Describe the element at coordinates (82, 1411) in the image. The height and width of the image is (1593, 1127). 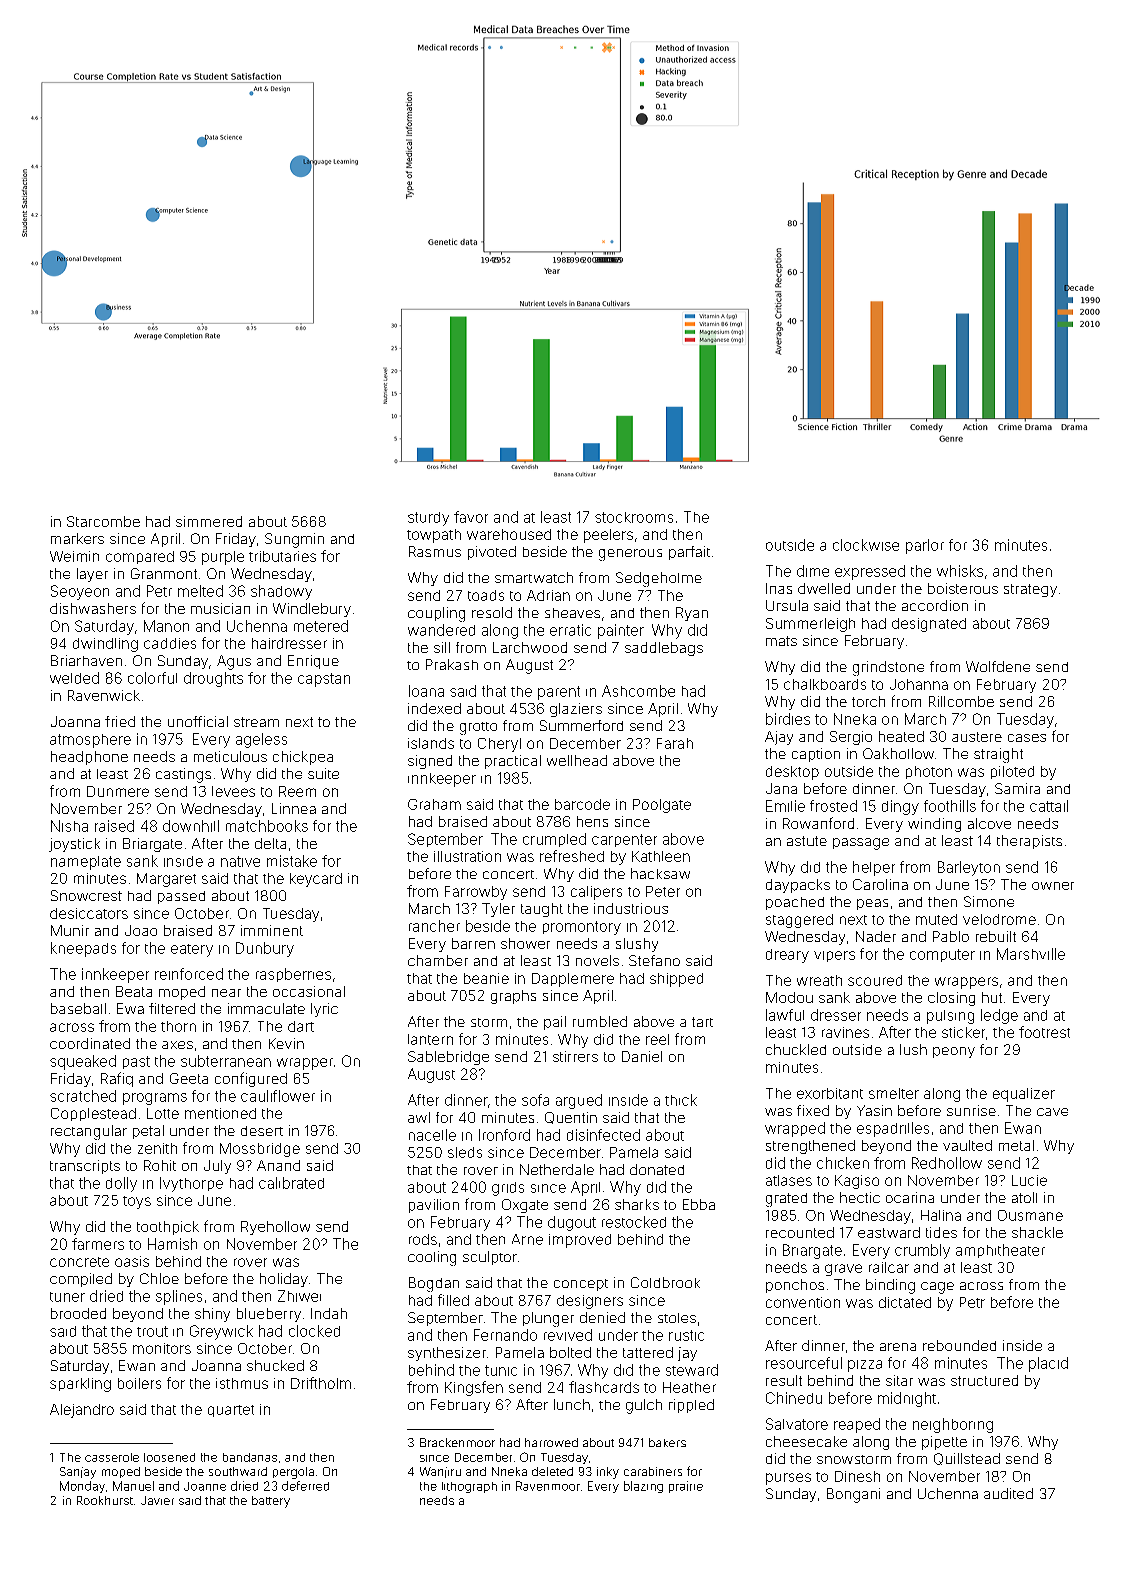
I see `Alejandro` at that location.
